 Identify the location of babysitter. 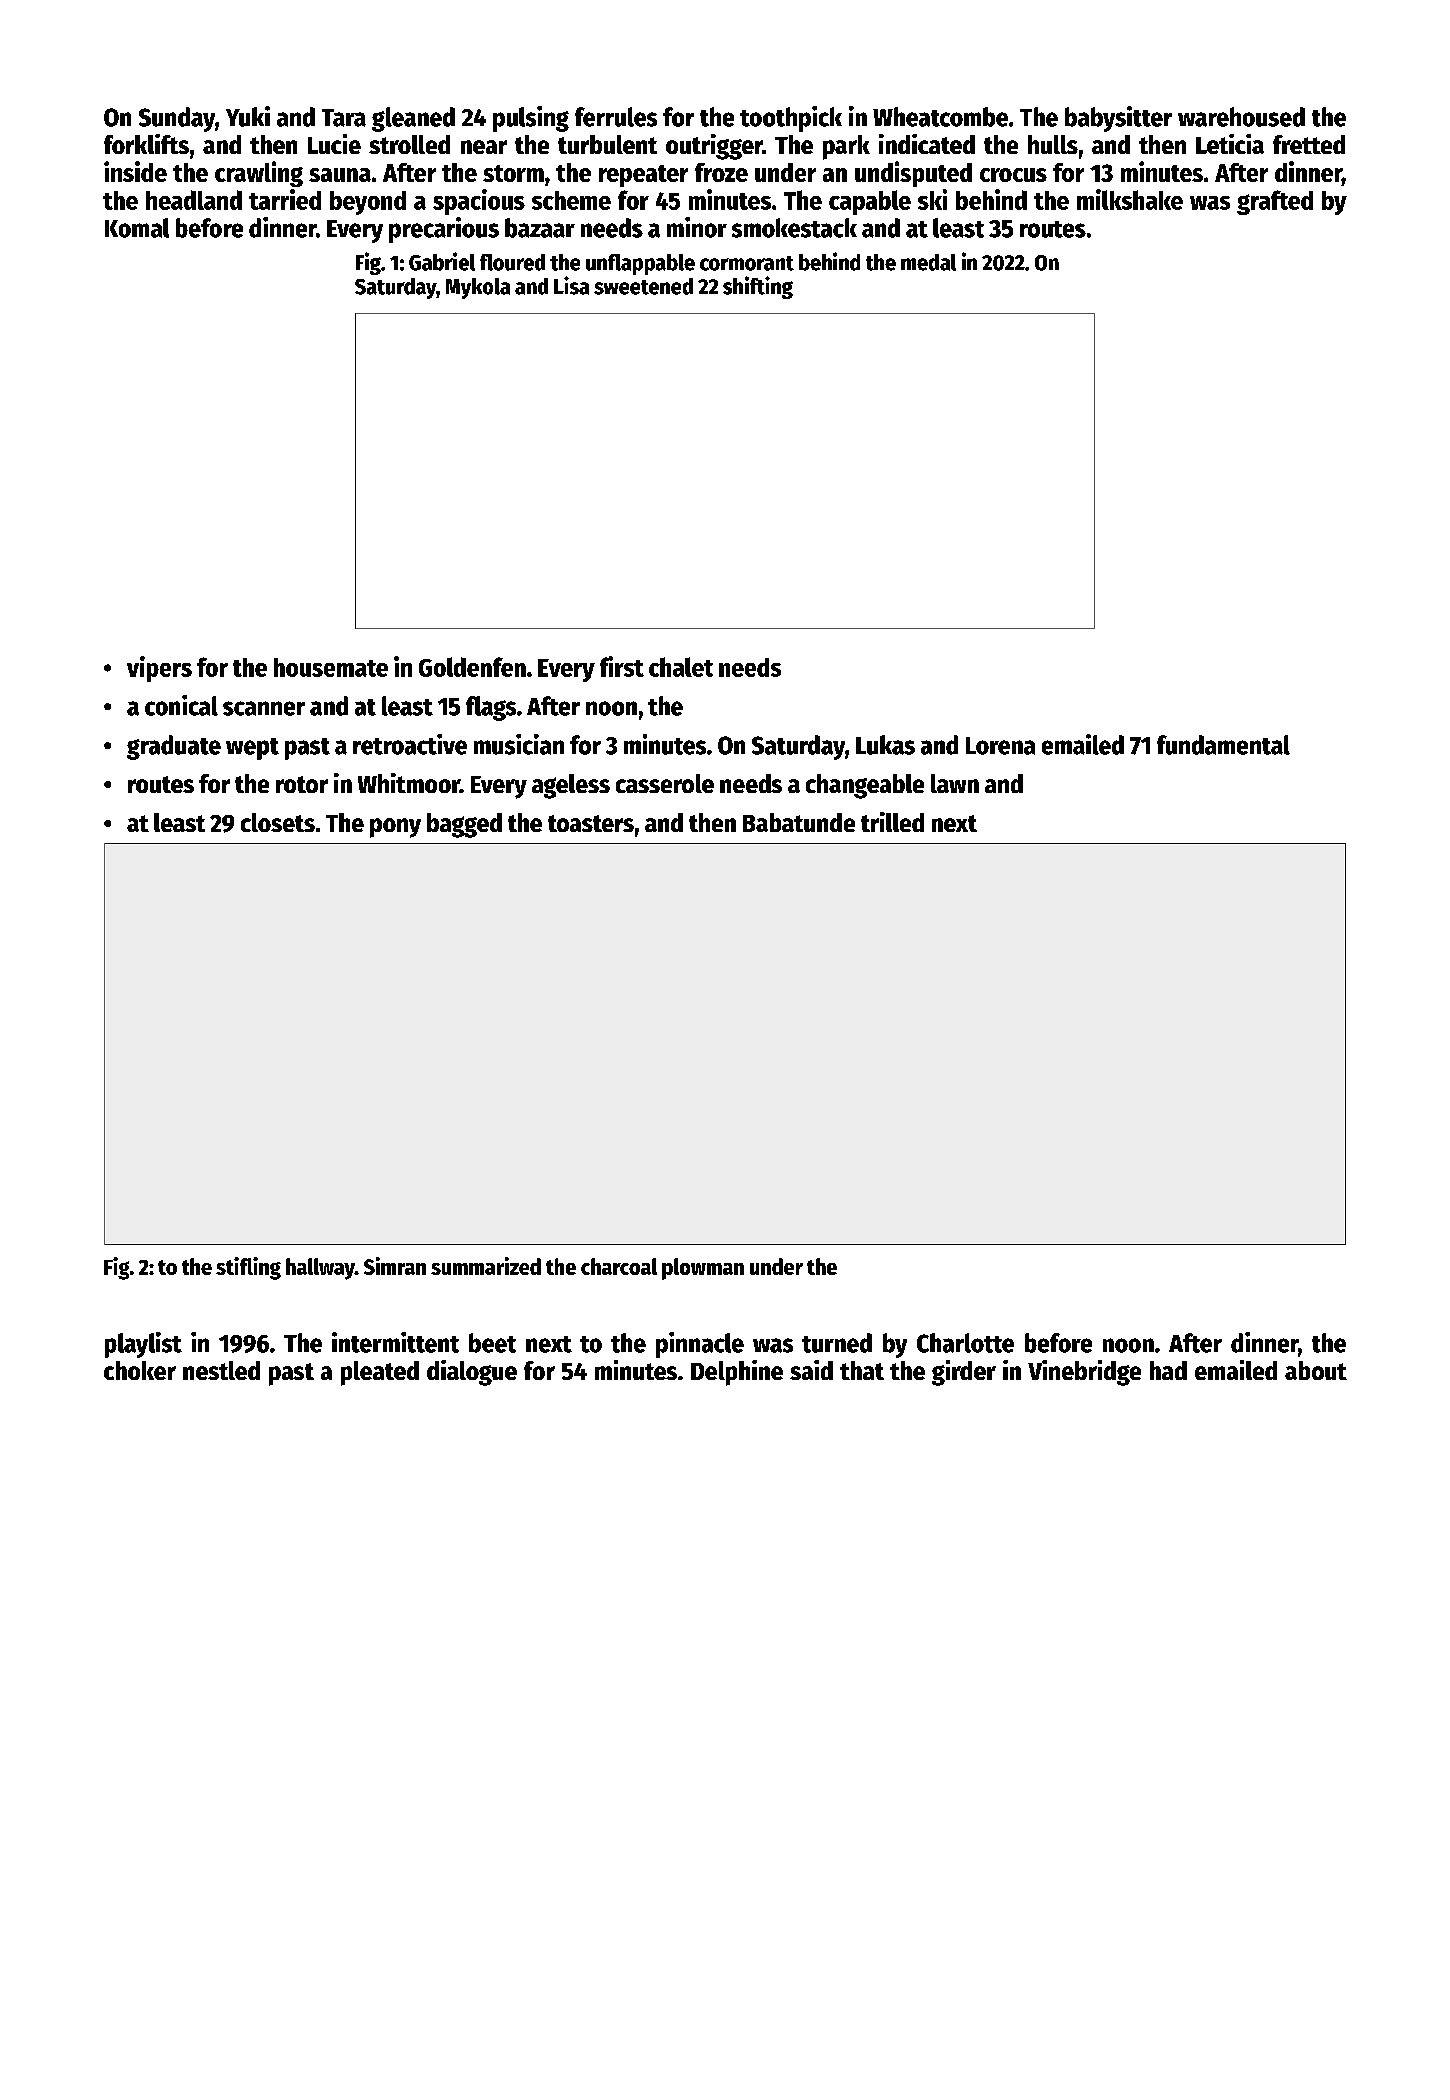
(1118, 119).
